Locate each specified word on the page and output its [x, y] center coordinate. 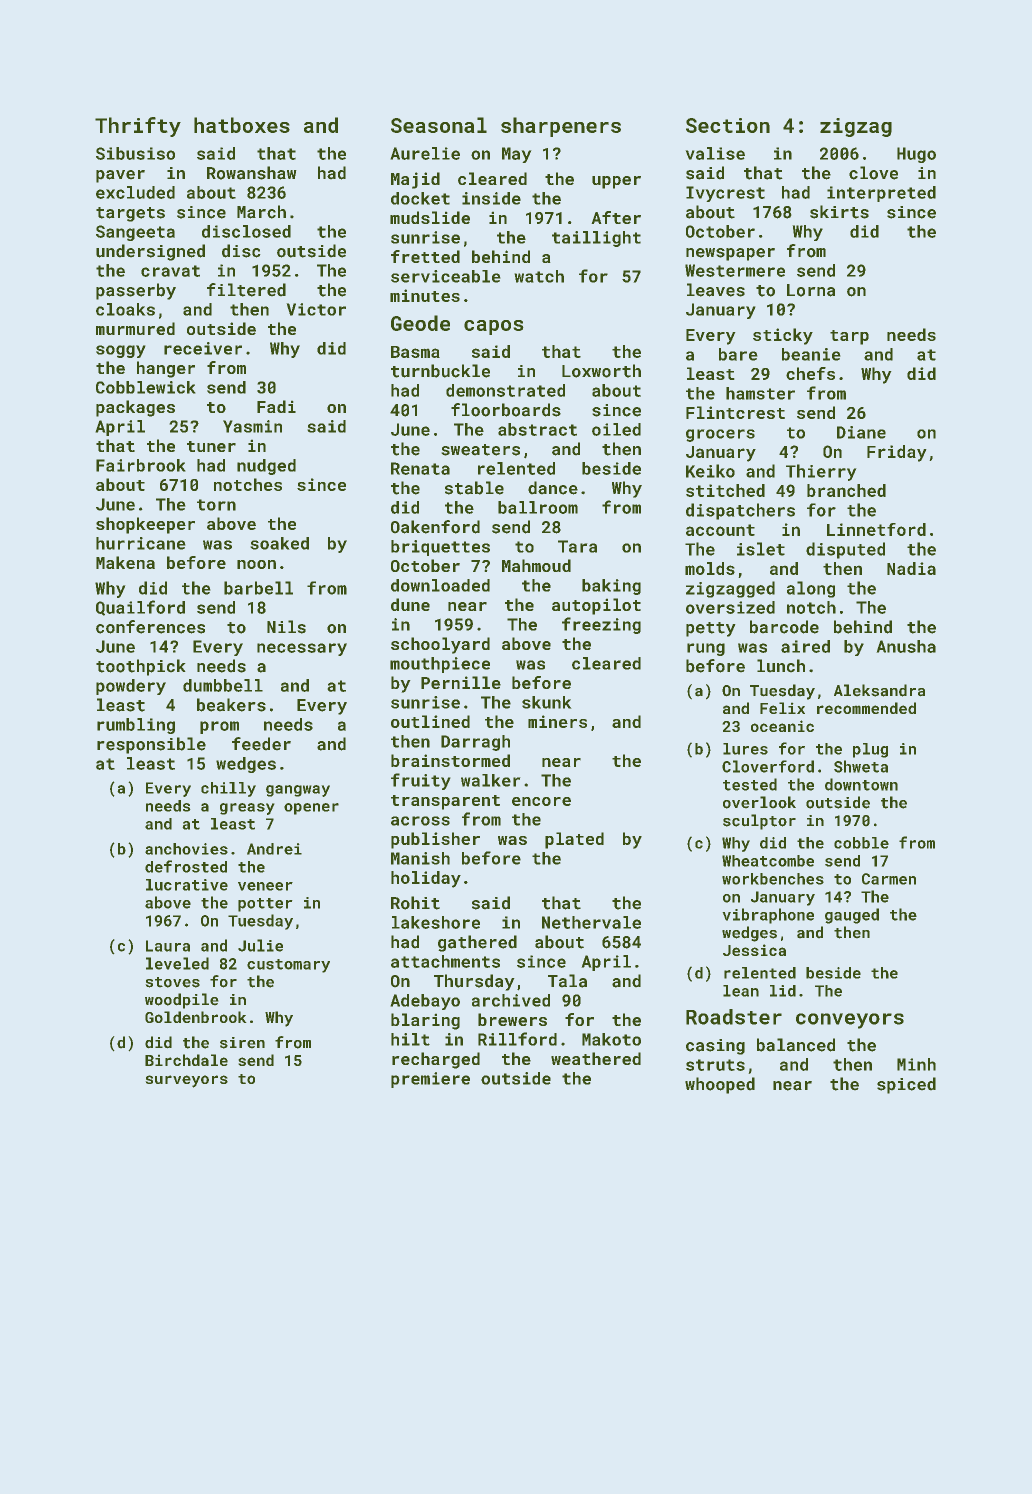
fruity [421, 781]
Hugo [916, 155]
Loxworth [601, 371]
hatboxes [242, 125]
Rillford [517, 1039]
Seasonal [439, 125]
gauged [852, 916]
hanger [166, 369]
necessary [302, 649]
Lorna [811, 290]
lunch [781, 666]
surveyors [186, 1081]
